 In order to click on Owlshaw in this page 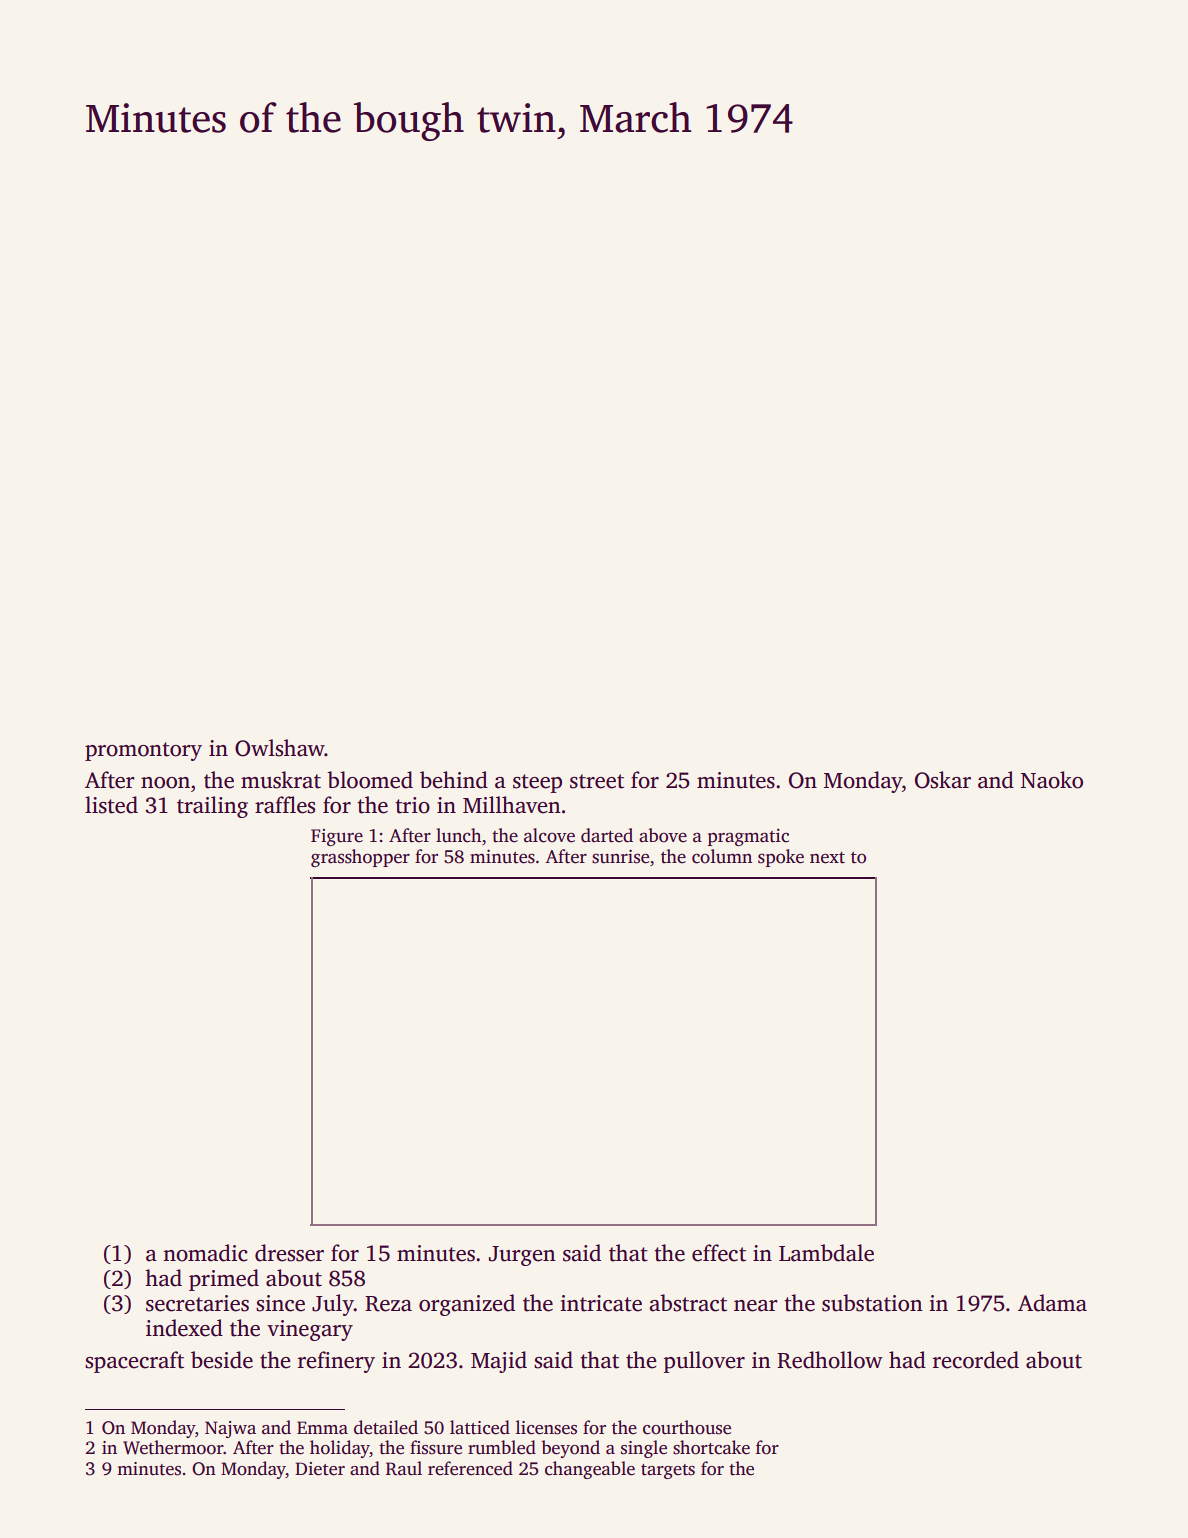, I will do `click(280, 748)`.
